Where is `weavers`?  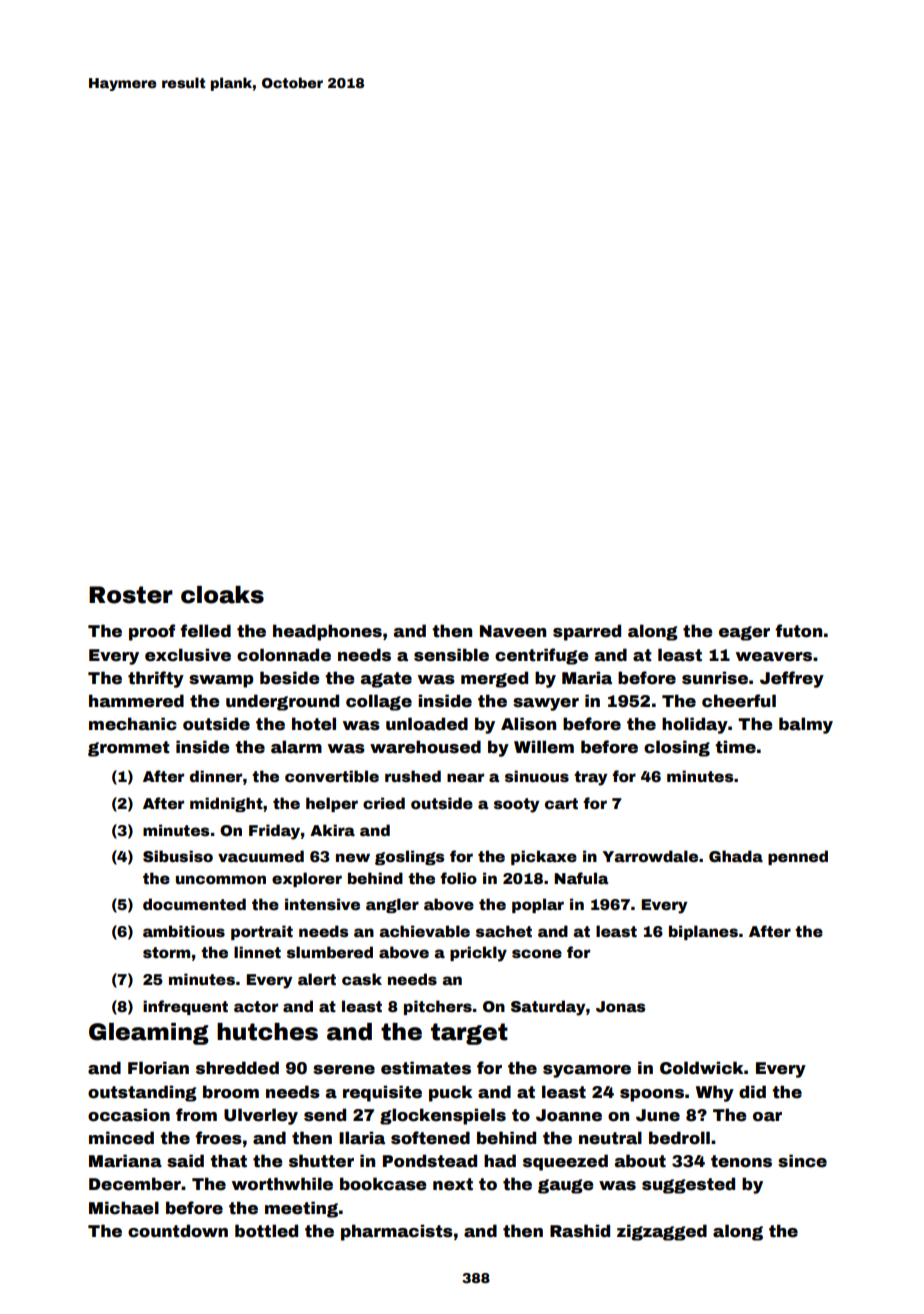
weavers is located at coordinates (774, 657).
